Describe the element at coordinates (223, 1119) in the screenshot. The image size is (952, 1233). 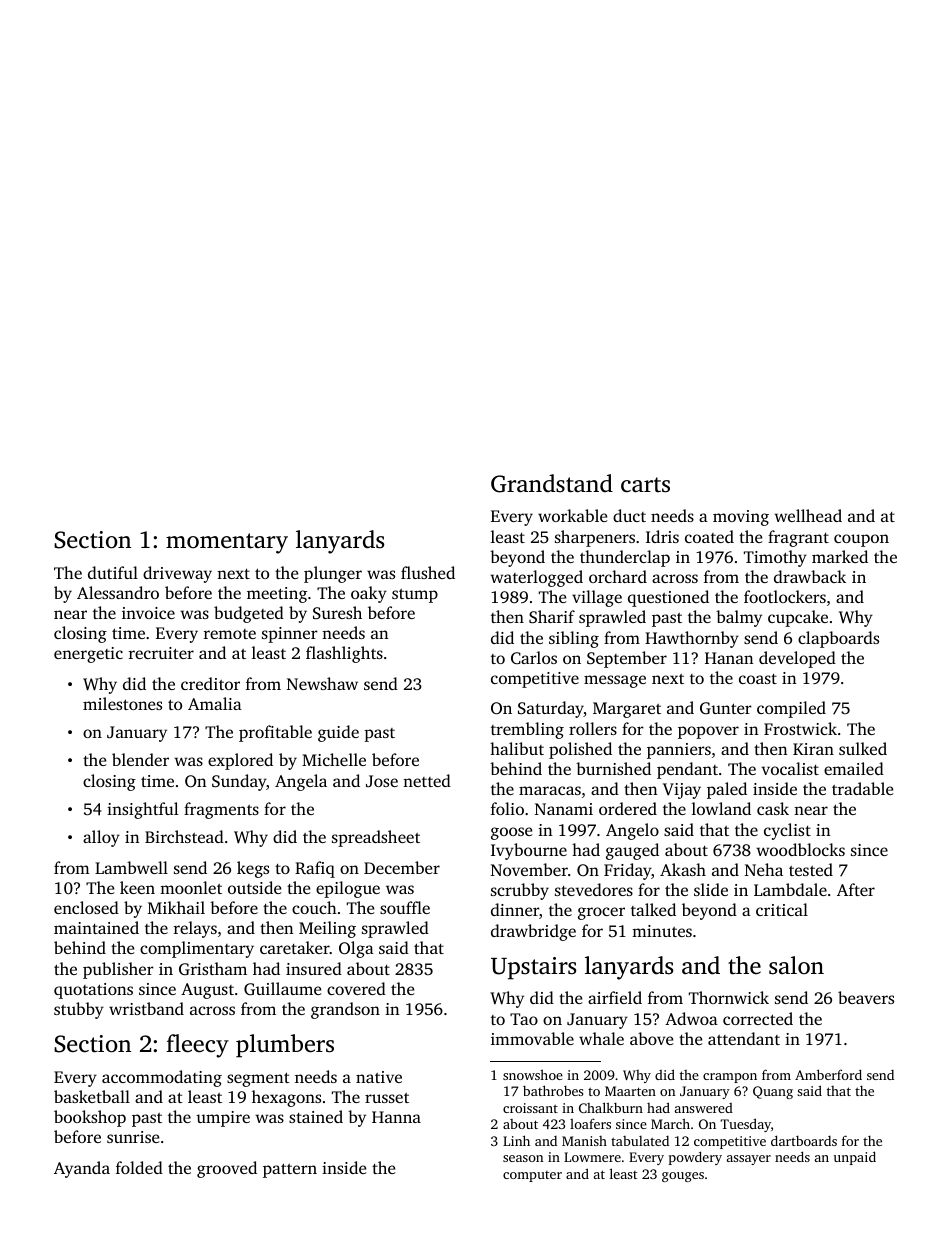
I see `umpire` at that location.
